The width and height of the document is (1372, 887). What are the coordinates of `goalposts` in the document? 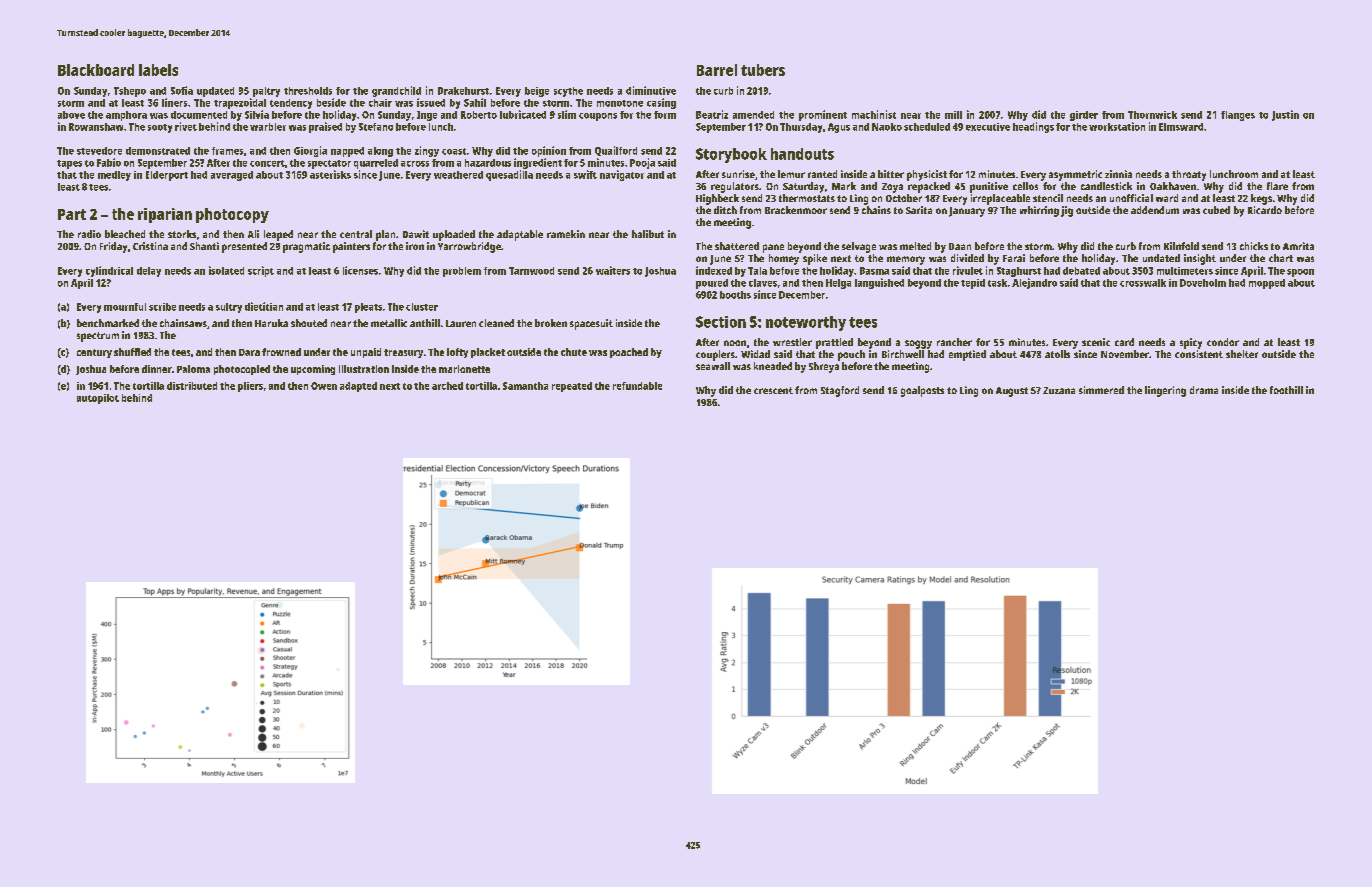 It's located at (922, 391).
